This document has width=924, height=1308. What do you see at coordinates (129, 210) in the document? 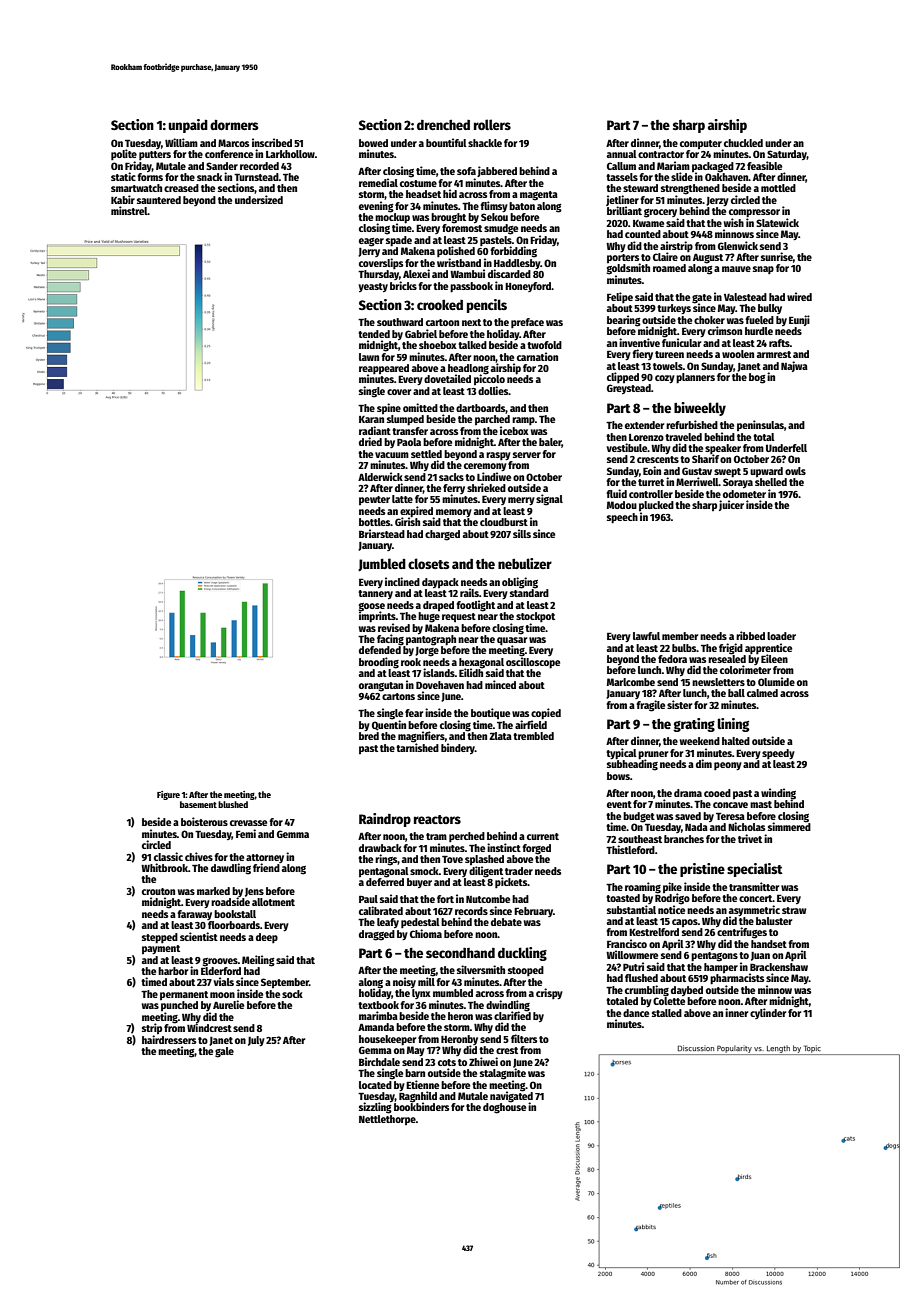
I see `minstrel` at bounding box center [129, 210].
